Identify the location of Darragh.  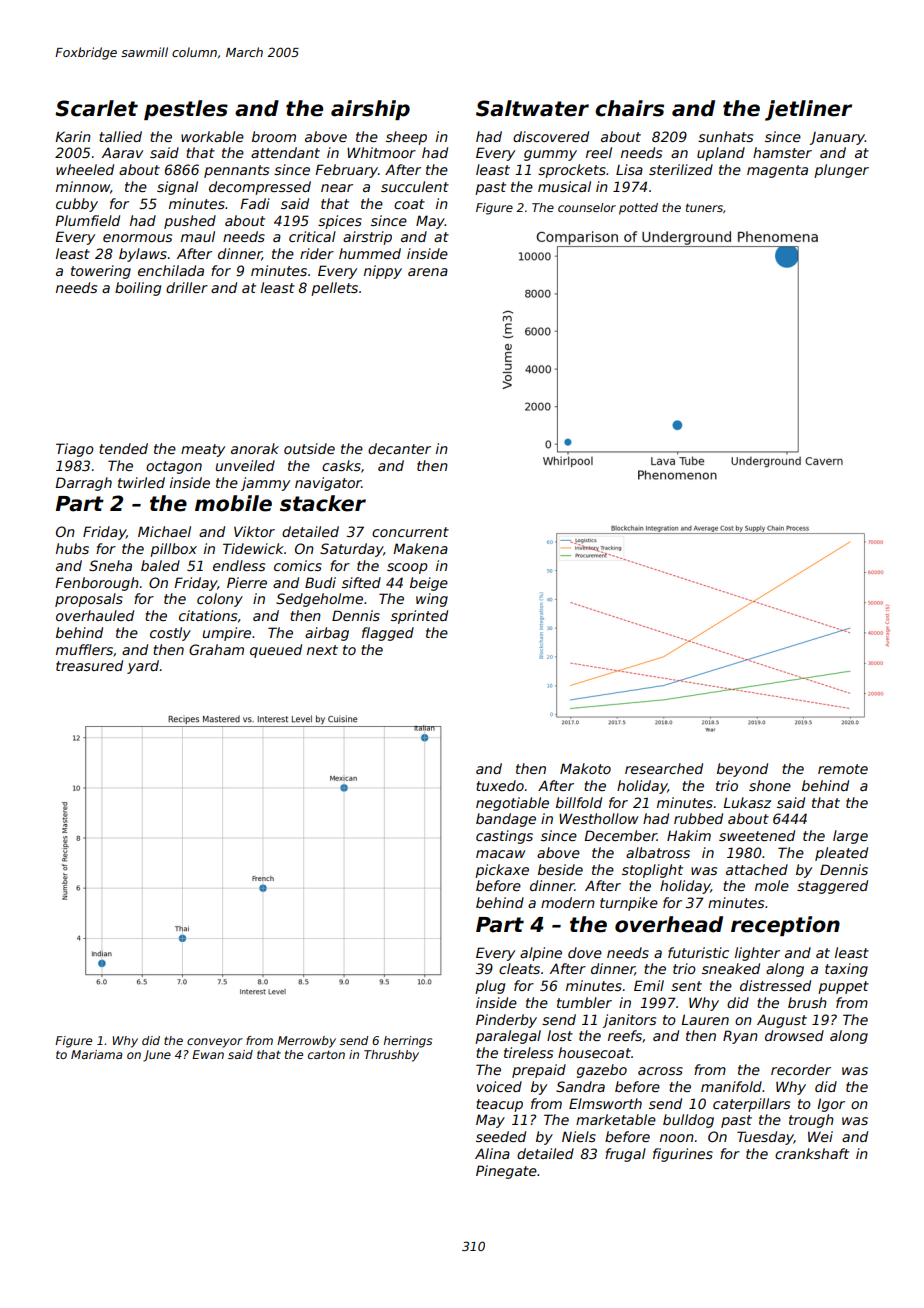
(83, 484).
